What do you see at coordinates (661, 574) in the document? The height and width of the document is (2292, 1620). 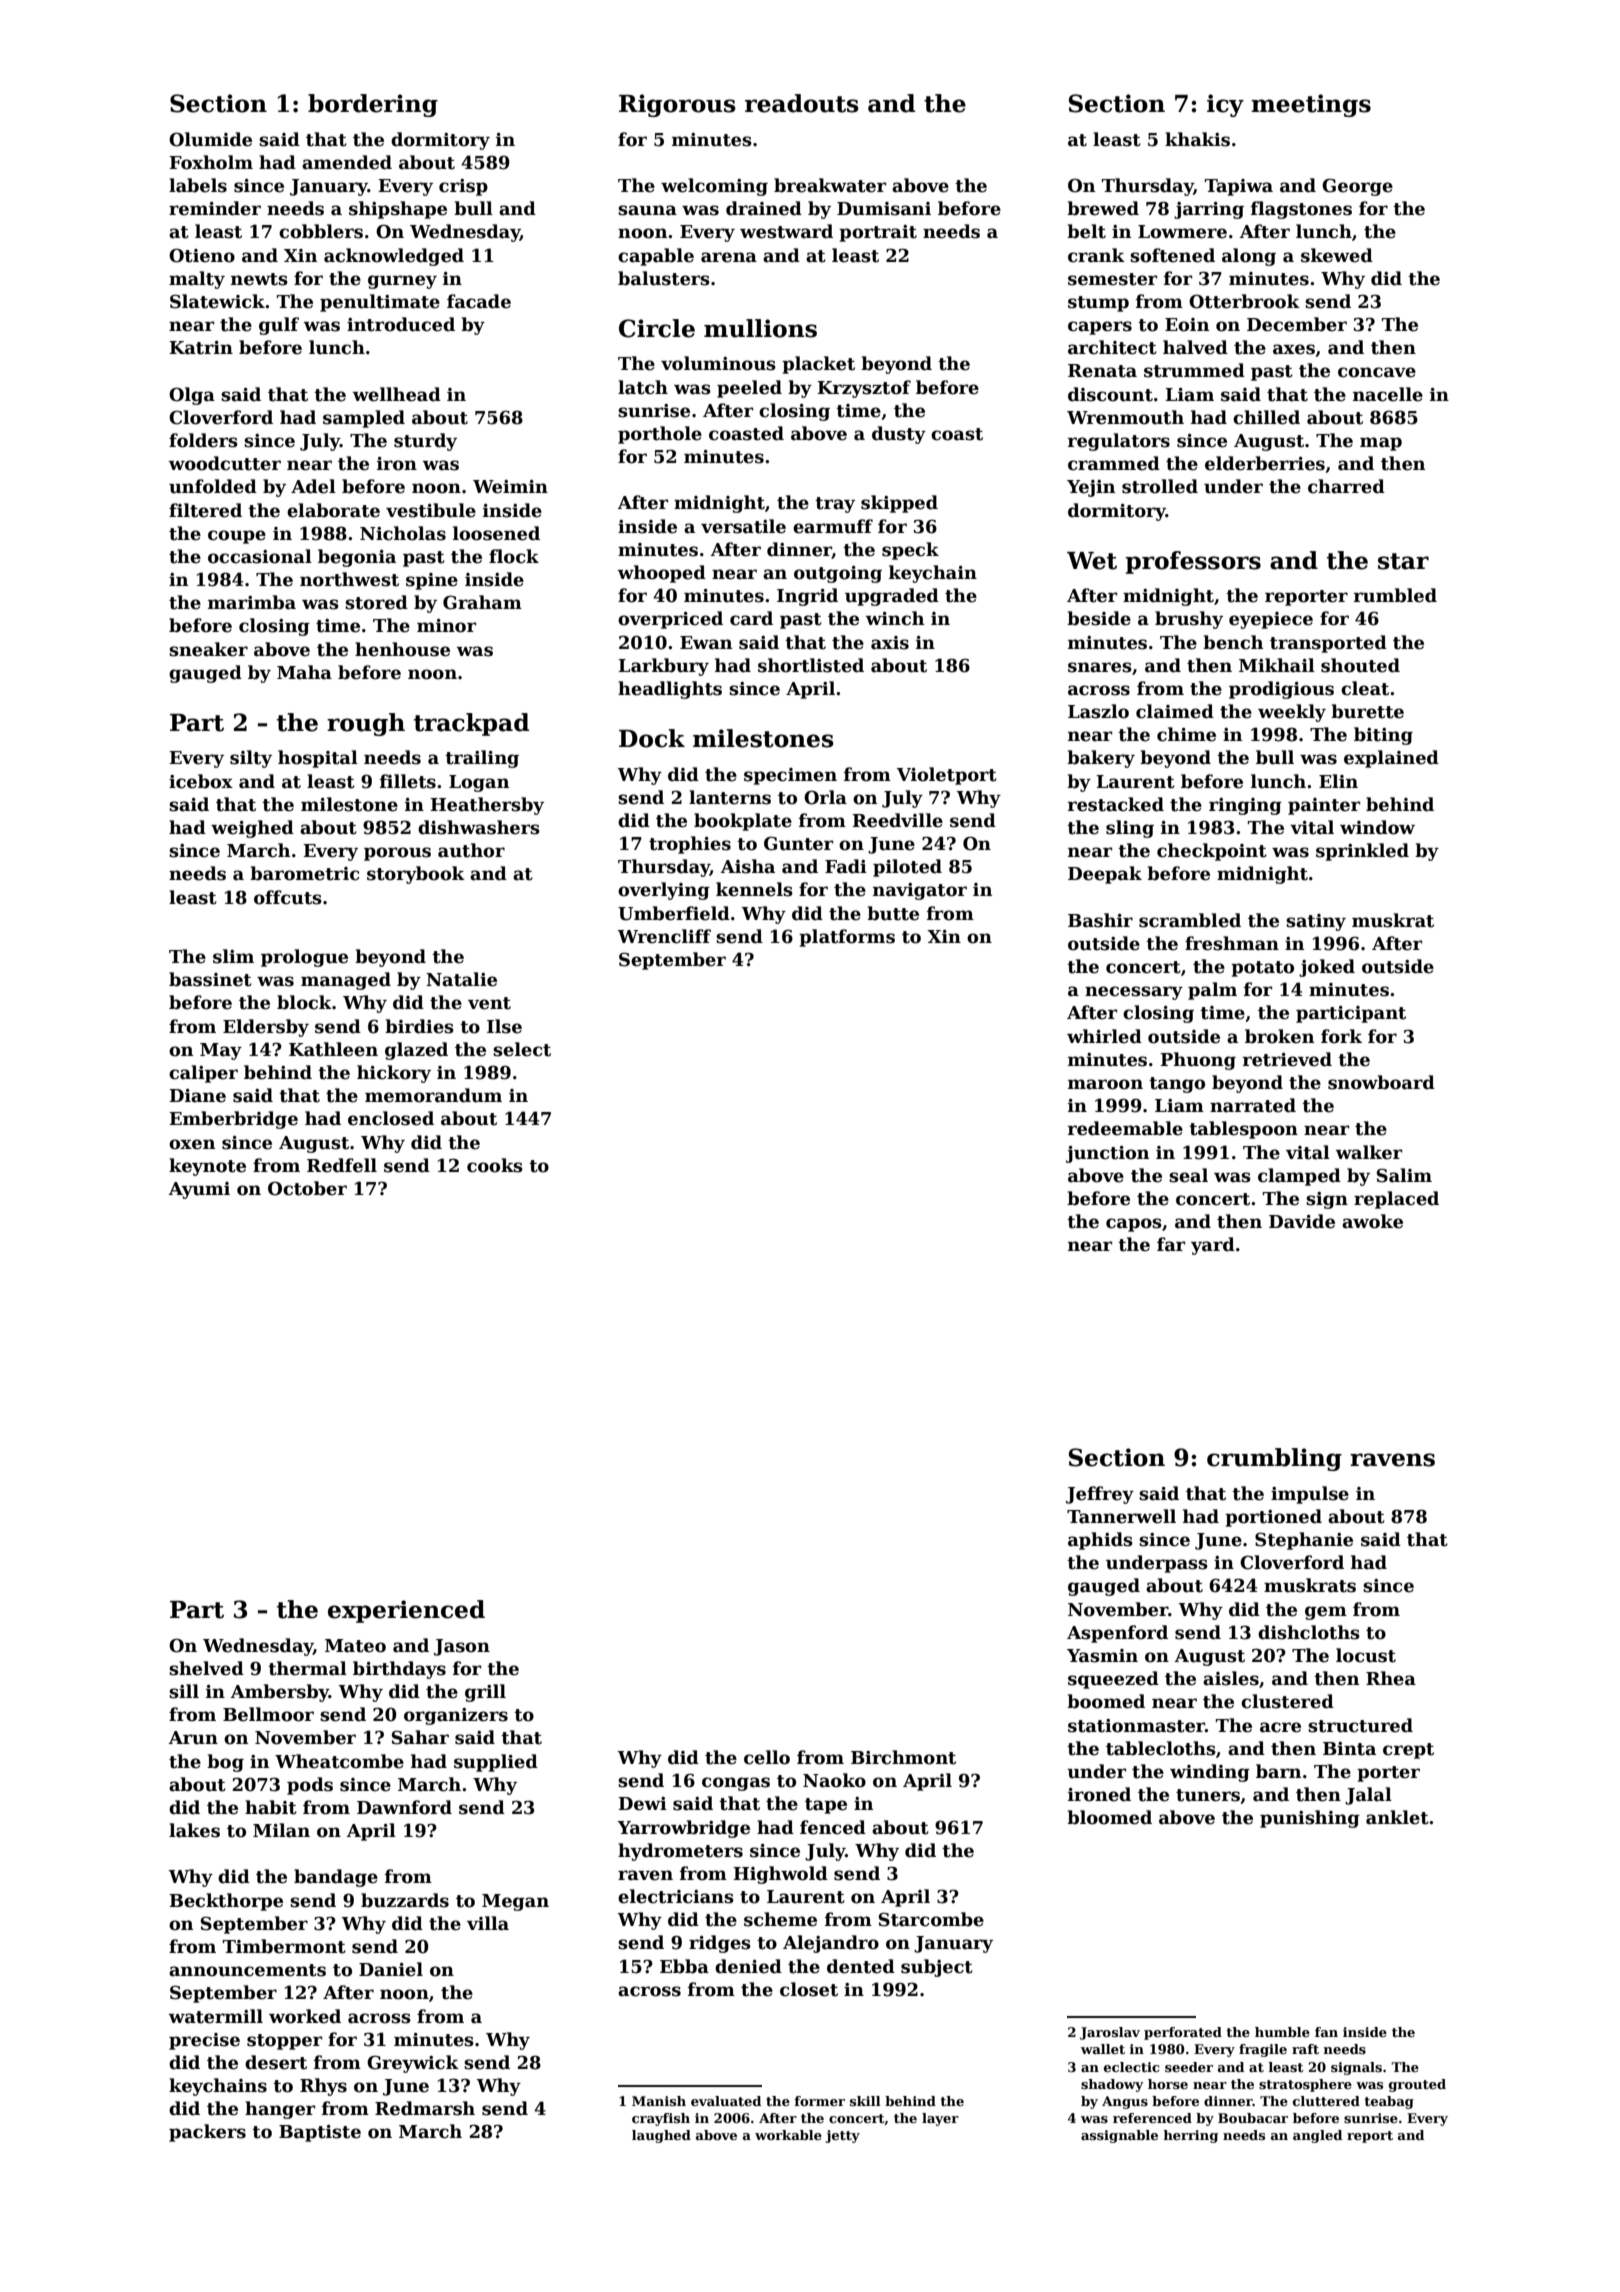 I see `whooped` at bounding box center [661, 574].
